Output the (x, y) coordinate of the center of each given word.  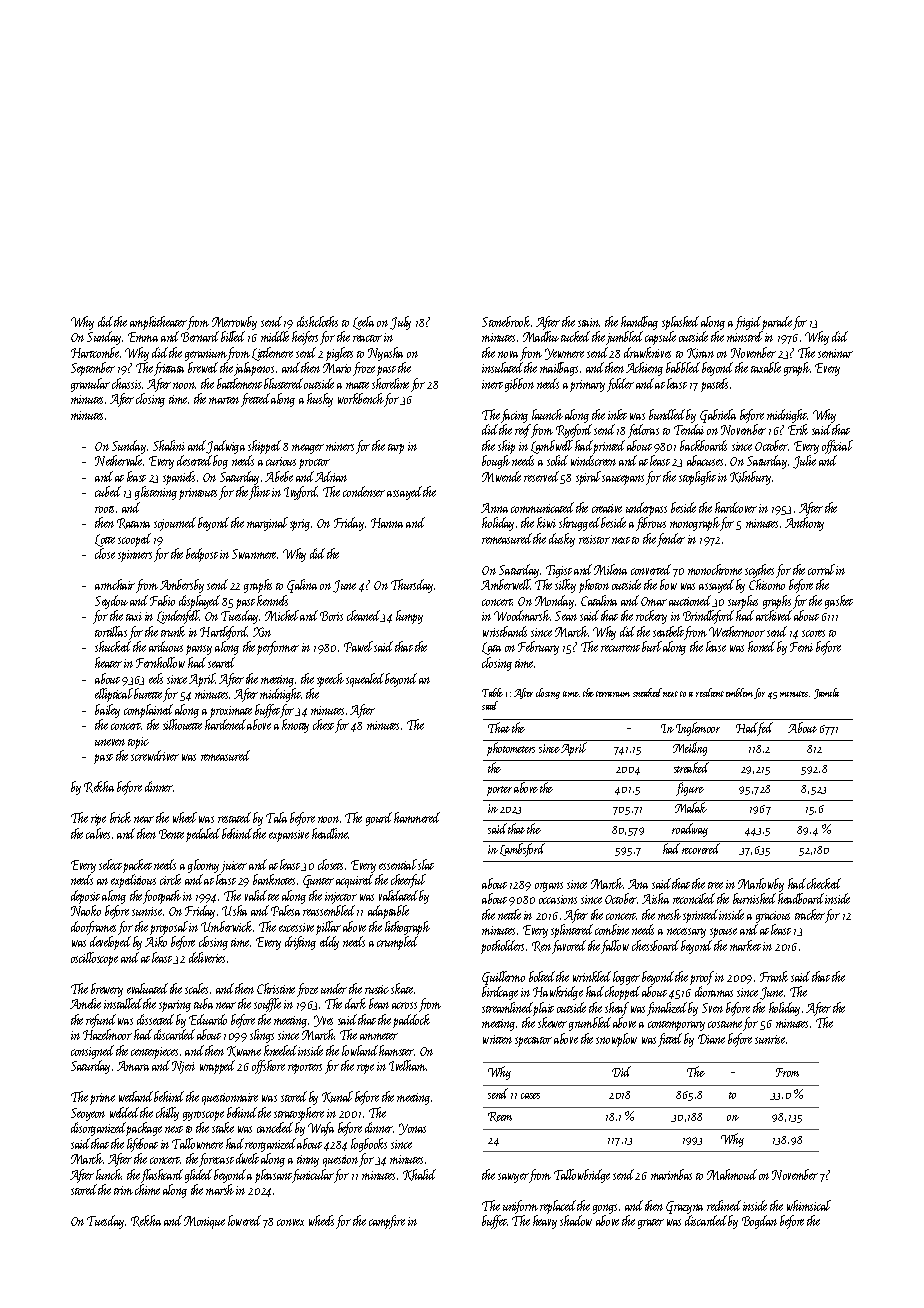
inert (492, 384)
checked (824, 883)
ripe (98, 820)
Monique (204, 1222)
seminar (835, 353)
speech (330, 680)
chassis (126, 383)
